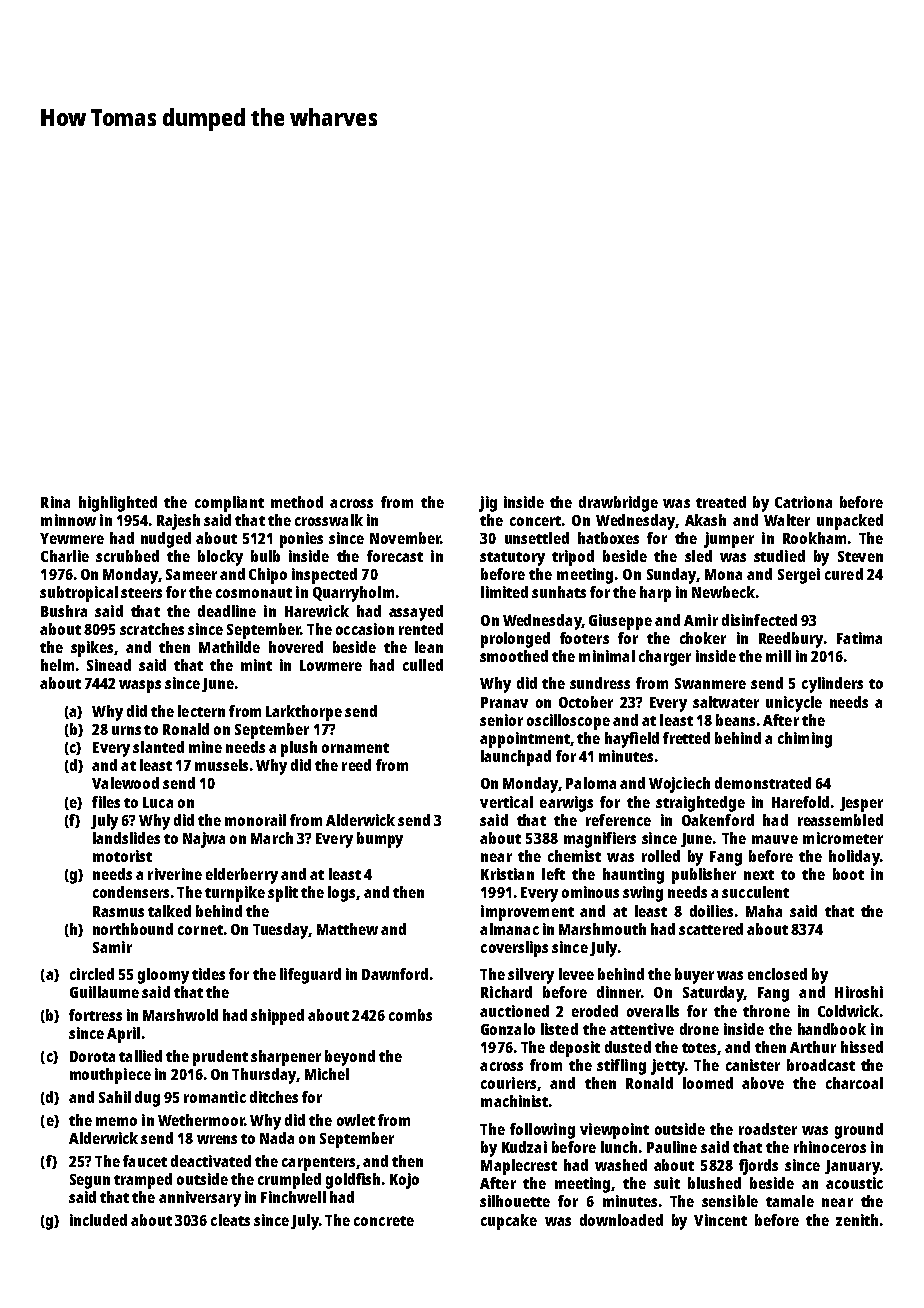 Image resolution: width=924 pixels, height=1308 pixels. Describe the element at coordinates (98, 1220) in the screenshot. I see `included` at that location.
